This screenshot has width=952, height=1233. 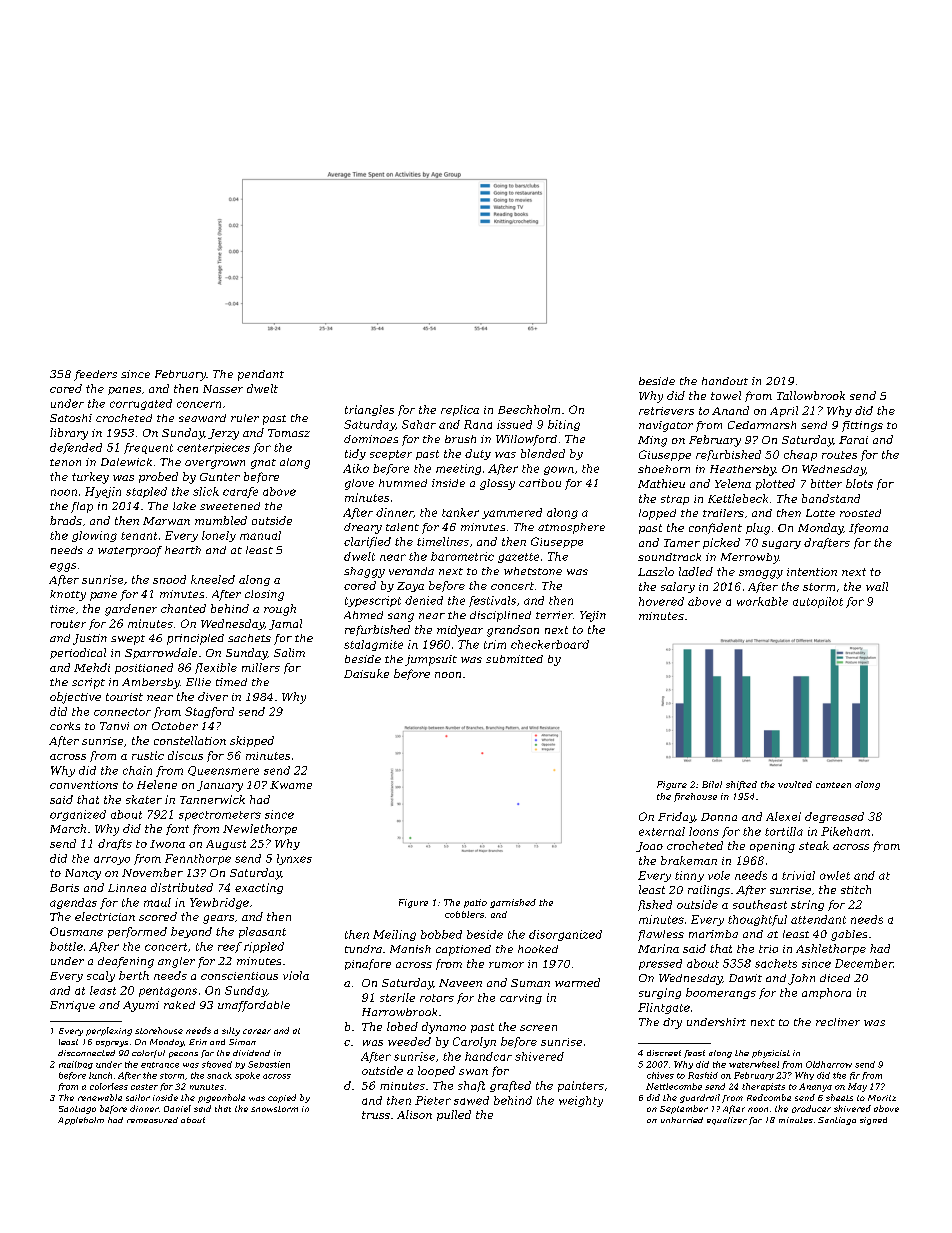 I want to click on Dalewick, so click(x=126, y=462).
